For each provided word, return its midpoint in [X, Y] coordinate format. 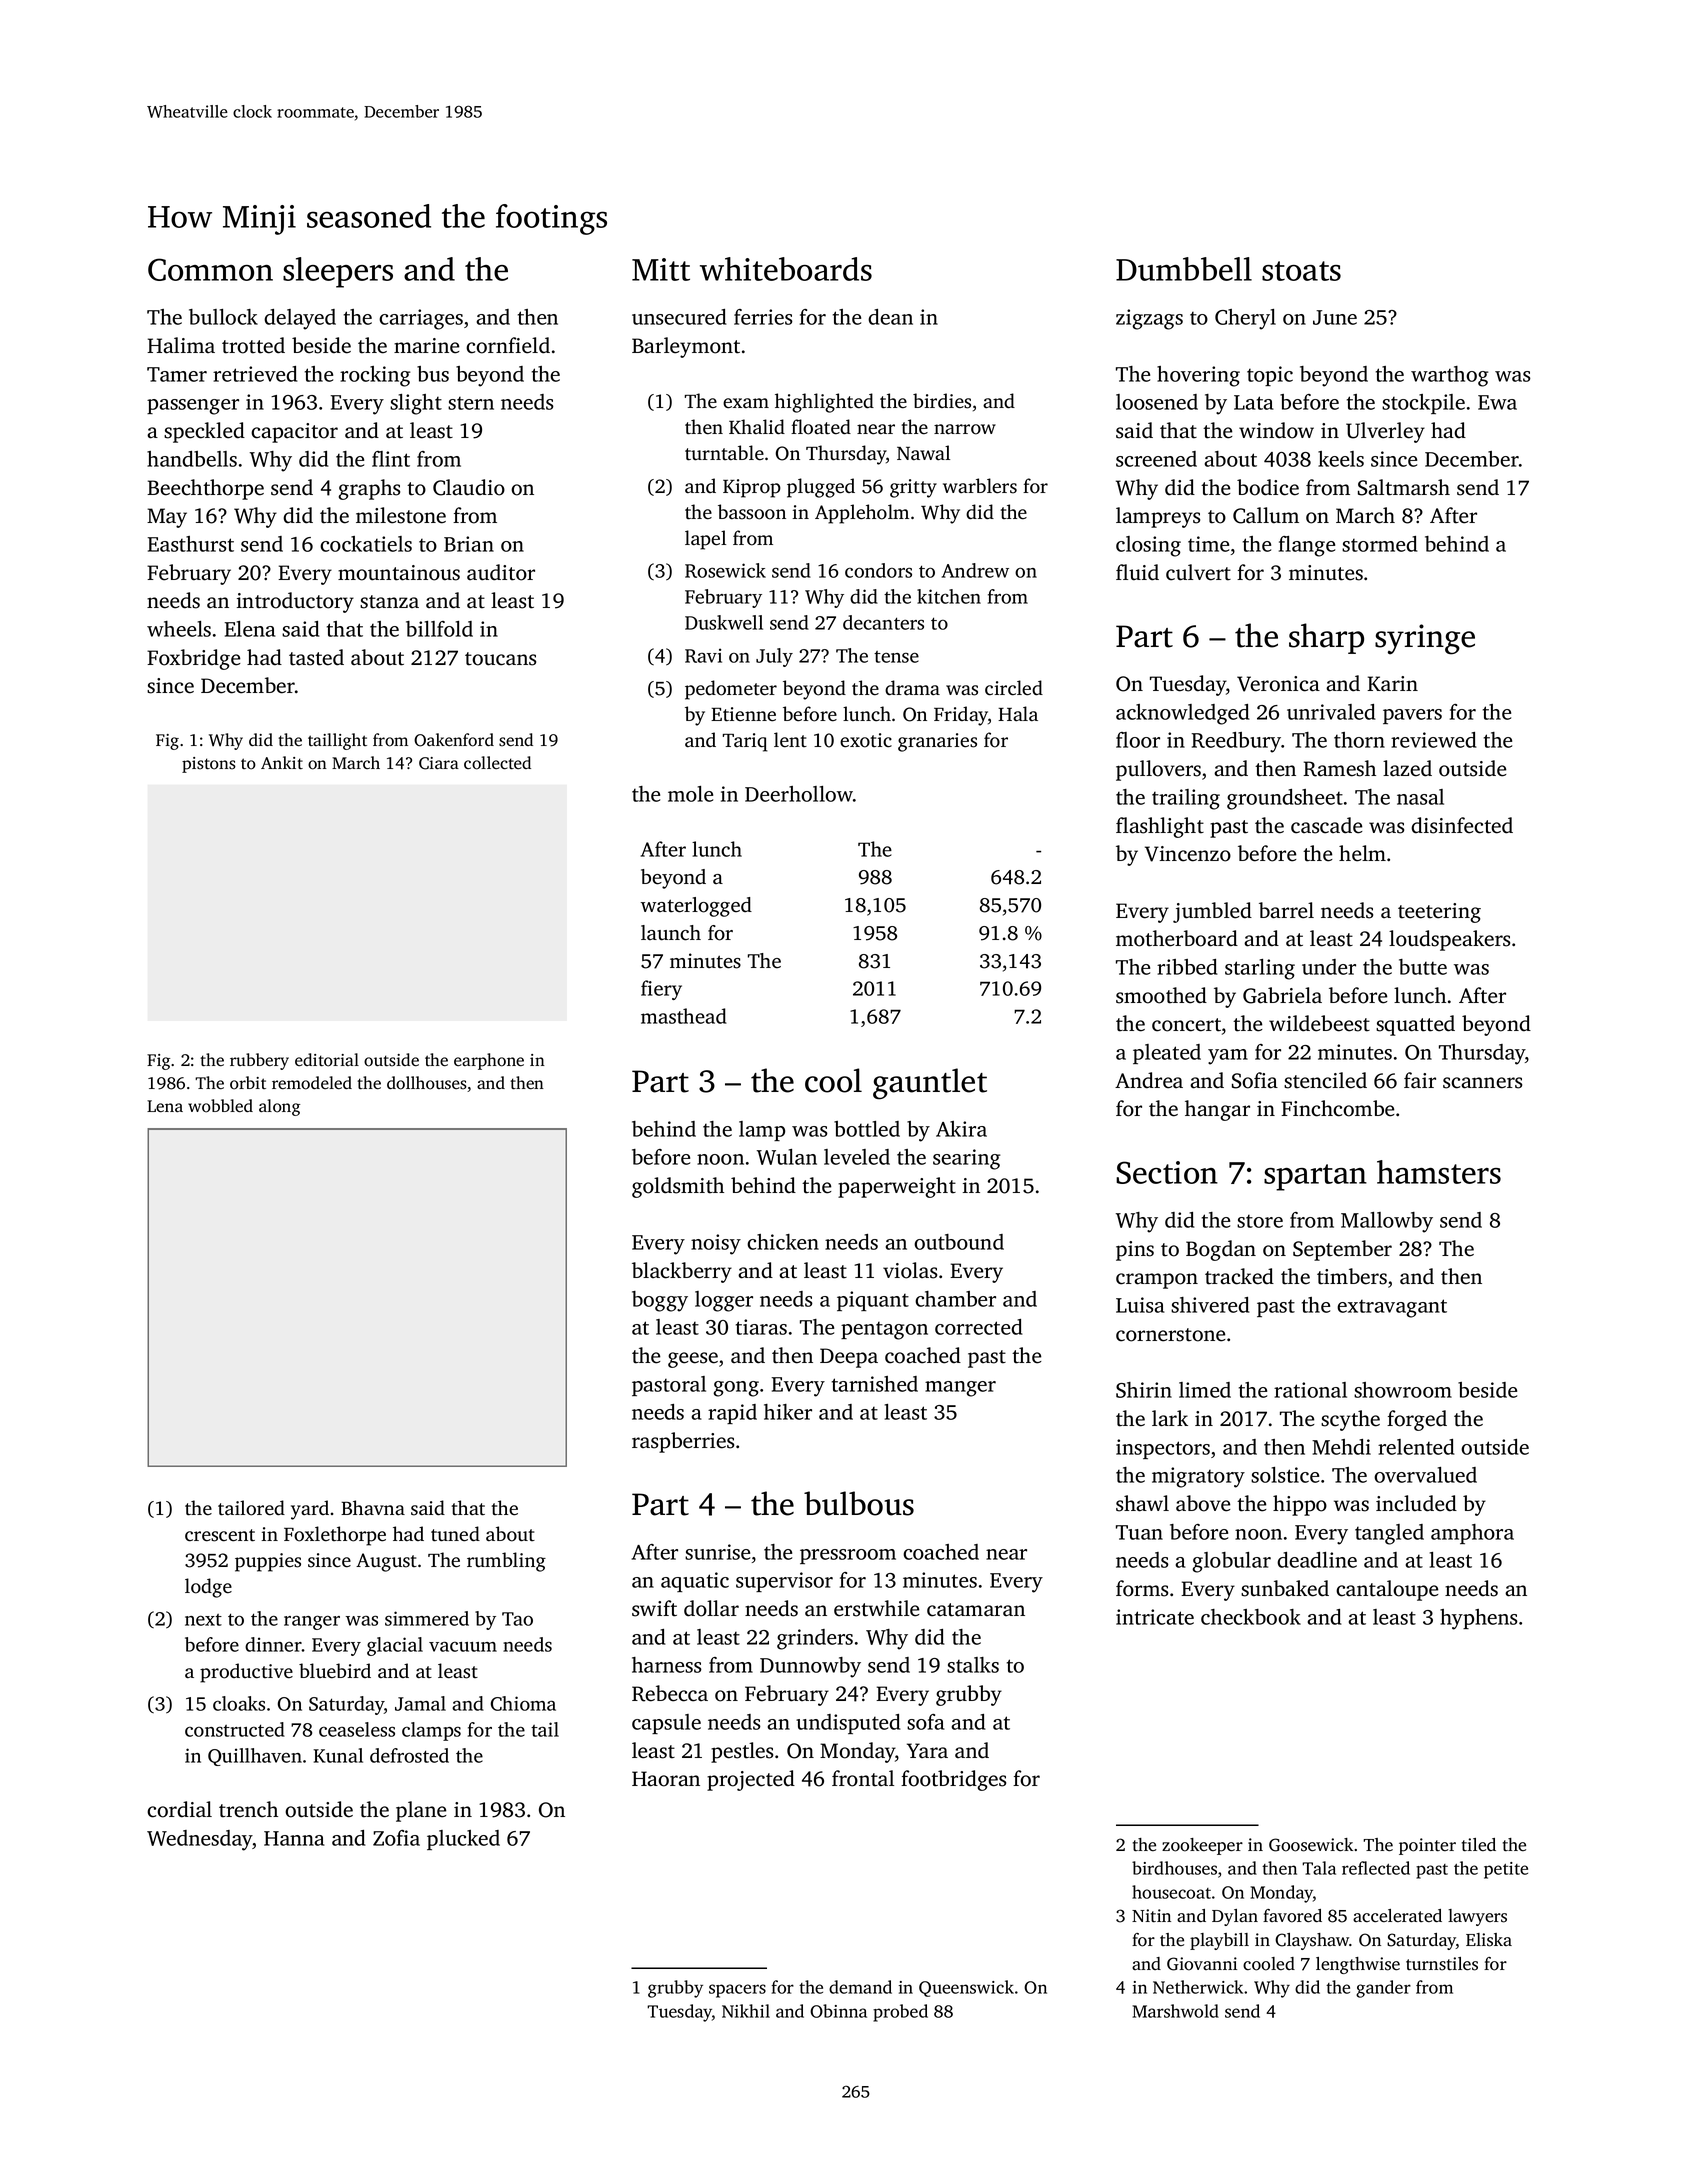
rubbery [259, 1061]
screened [1156, 459]
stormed [1380, 544]
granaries [937, 742]
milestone [401, 515]
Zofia [396, 1838]
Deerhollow [799, 794]
